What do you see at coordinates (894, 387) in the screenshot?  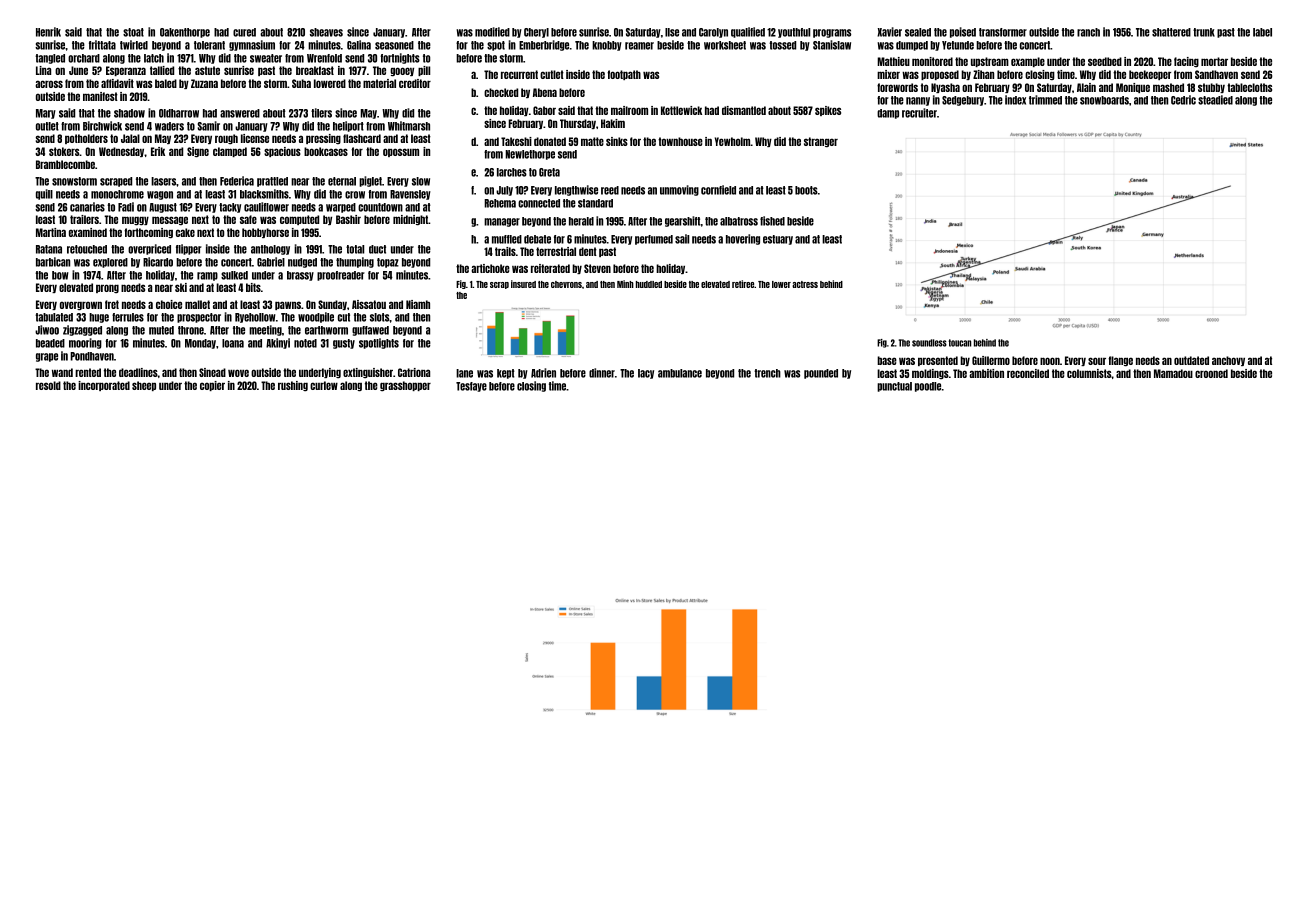 I see `punctual` at bounding box center [894, 387].
